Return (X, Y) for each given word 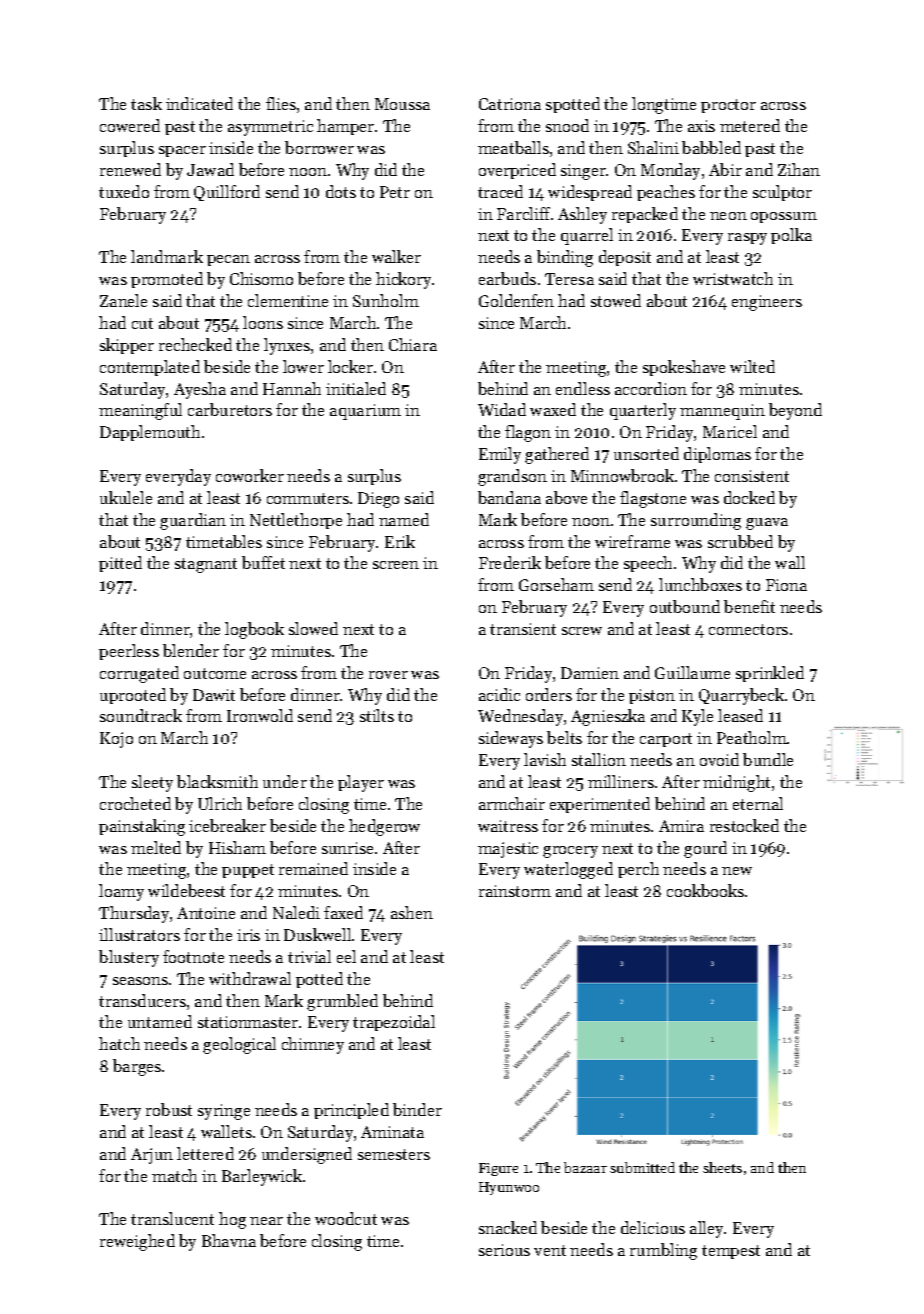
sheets (722, 1167)
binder (417, 1109)
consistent (752, 476)
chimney (313, 1045)
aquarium (365, 412)
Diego (378, 500)
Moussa (402, 104)
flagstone (653, 499)
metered (750, 125)
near (266, 1221)
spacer (182, 151)
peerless (129, 652)
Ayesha (200, 390)
